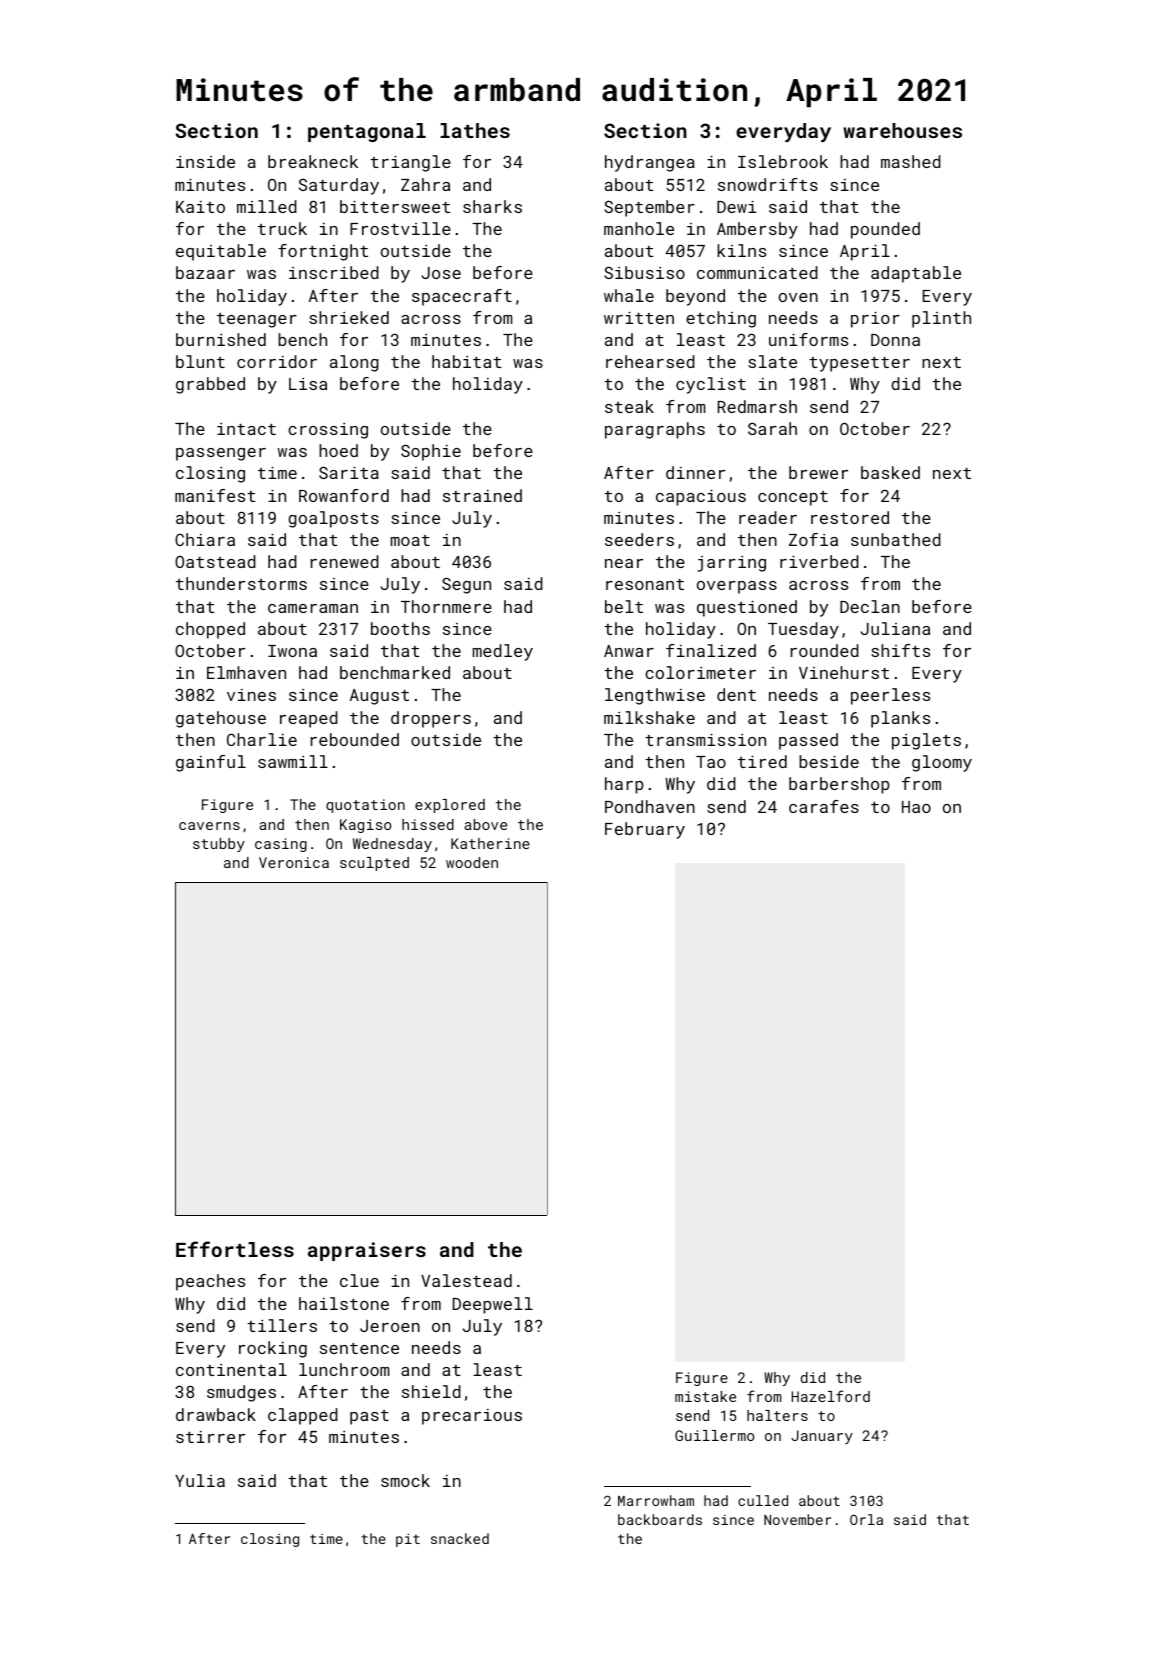  Describe the element at coordinates (650, 163) in the screenshot. I see `hydrangea` at that location.
